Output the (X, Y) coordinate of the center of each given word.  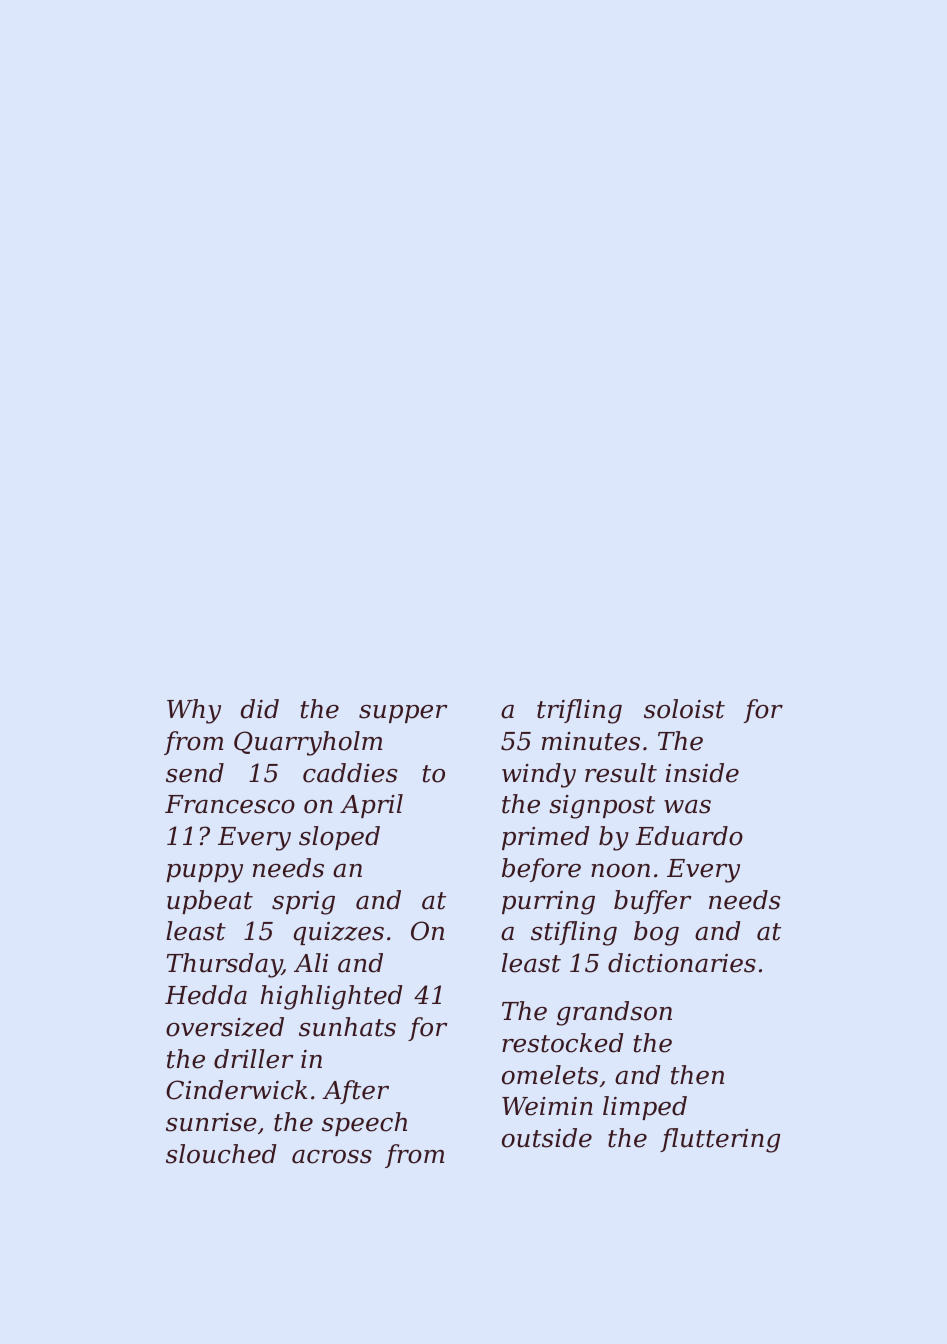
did (260, 709)
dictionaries (682, 963)
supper (403, 714)
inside (702, 773)
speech (364, 1124)
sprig (303, 903)
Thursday (224, 965)
